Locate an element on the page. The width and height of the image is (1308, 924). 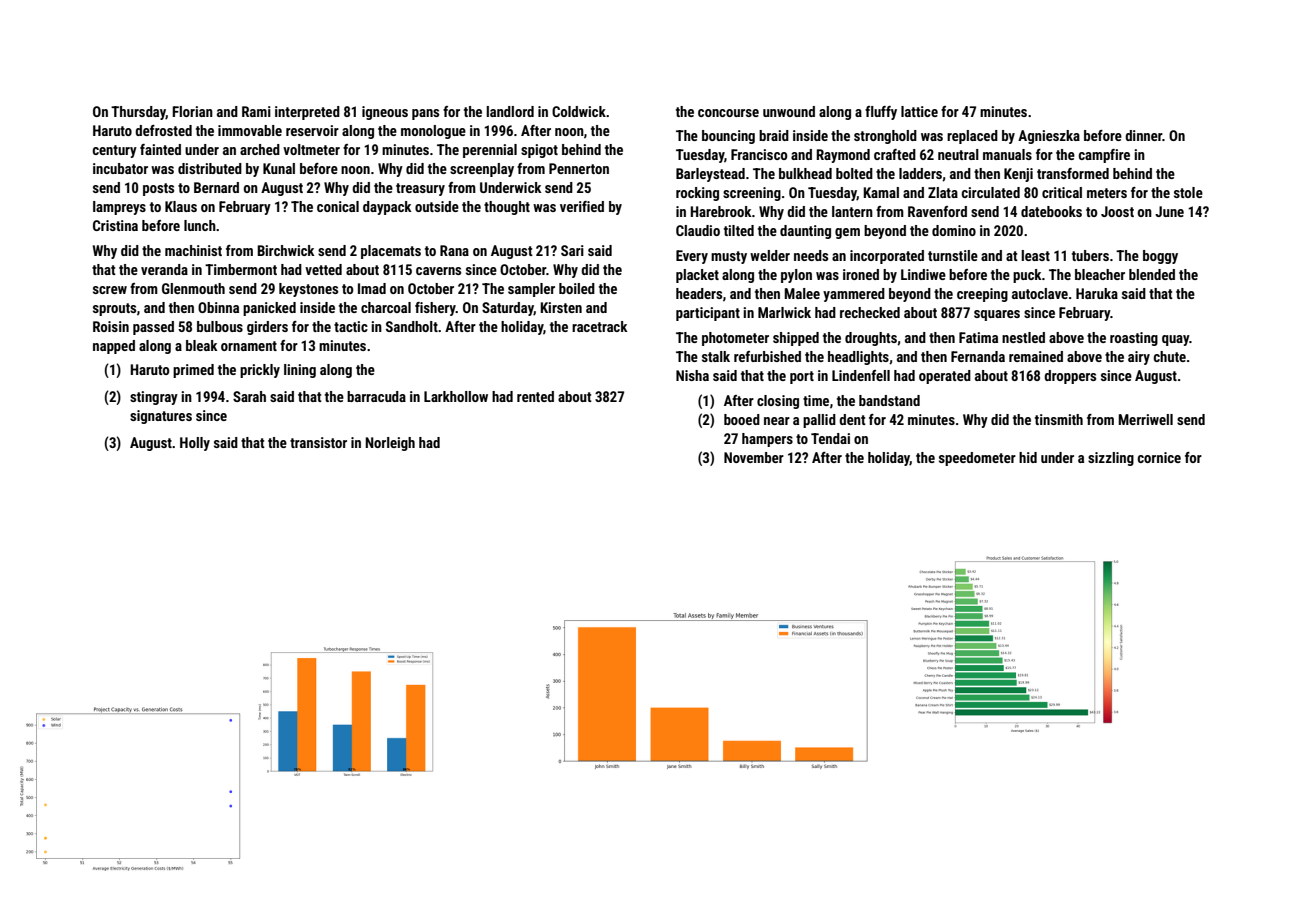
transistor is located at coordinates (318, 442).
